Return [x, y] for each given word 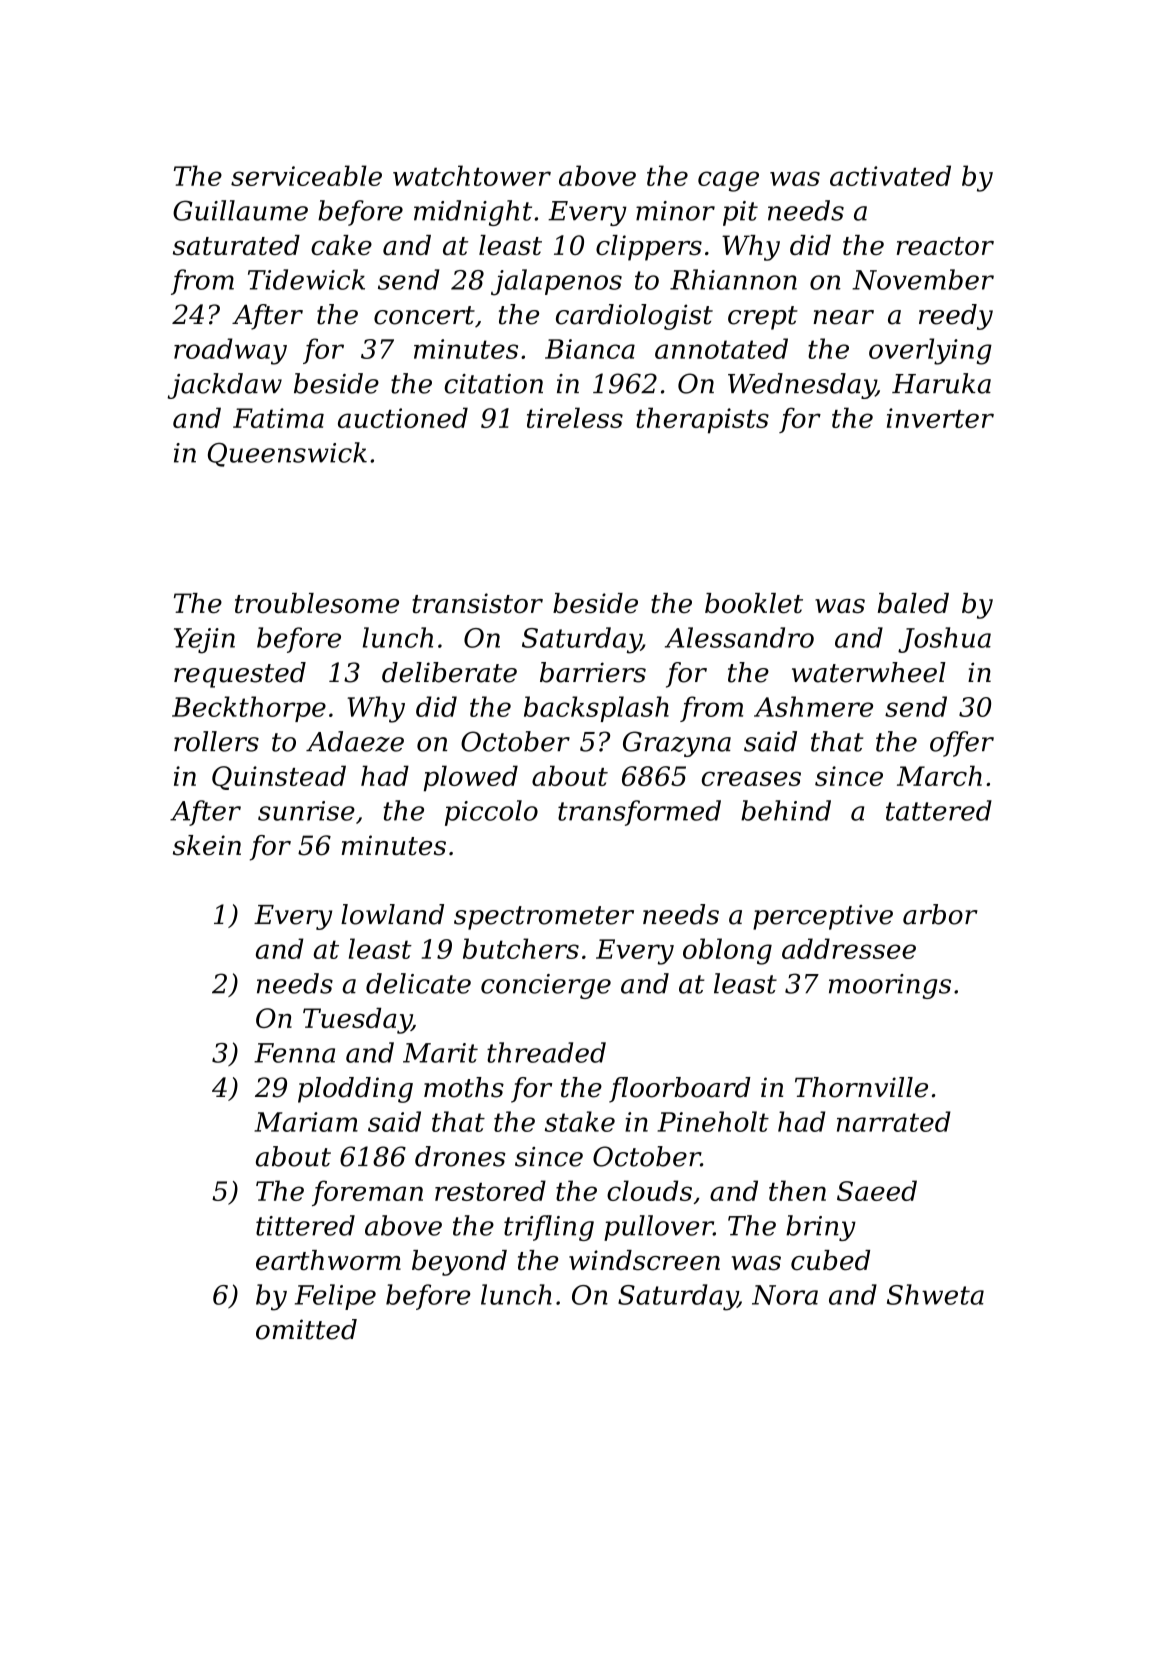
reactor [945, 246]
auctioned [403, 417]
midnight [473, 213]
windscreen [644, 1260]
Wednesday [802, 386]
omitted [306, 1329]
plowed [471, 778]
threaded [546, 1052]
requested [240, 675]
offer [962, 744]
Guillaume [240, 210]
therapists [702, 420]
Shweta [935, 1294]
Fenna [294, 1053]
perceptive [823, 917]
